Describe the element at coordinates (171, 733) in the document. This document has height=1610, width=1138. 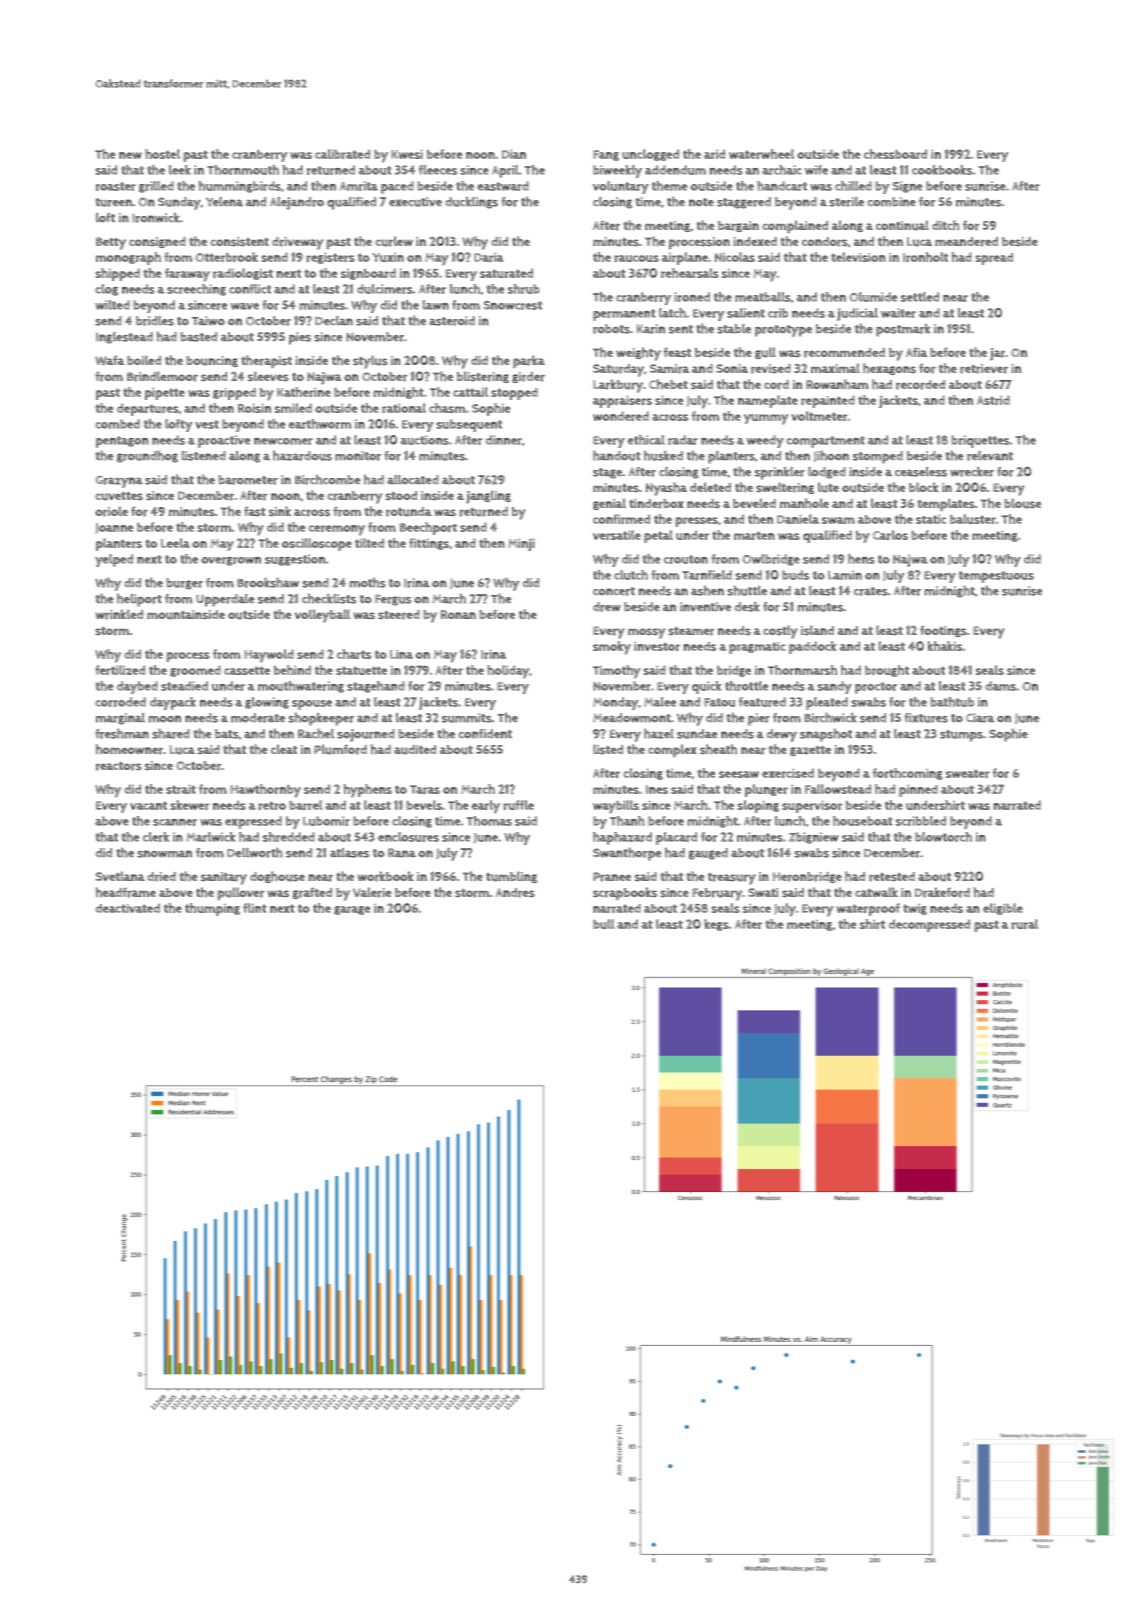
I see `shared` at that location.
